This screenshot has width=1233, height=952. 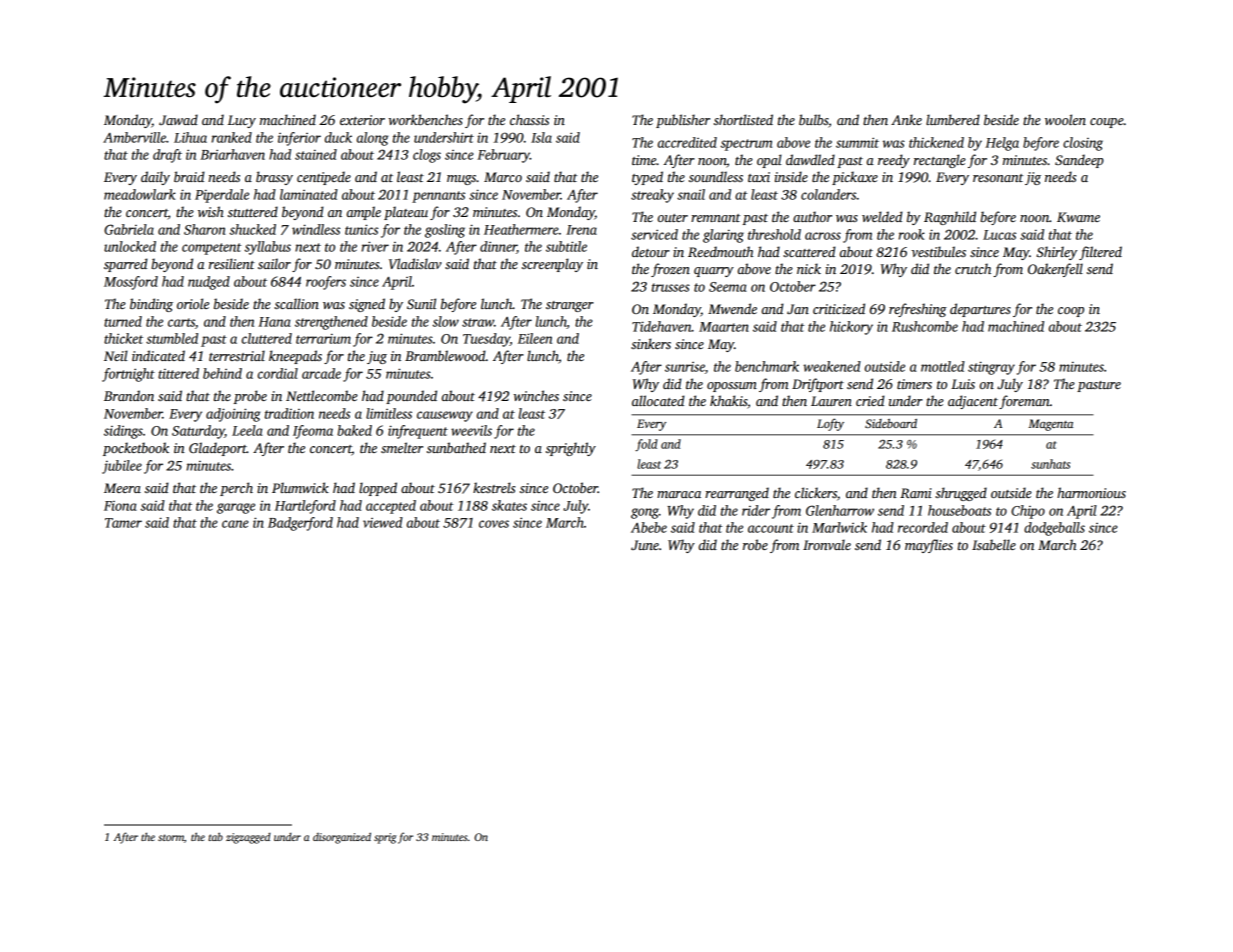 I want to click on disorganized, so click(x=342, y=838).
